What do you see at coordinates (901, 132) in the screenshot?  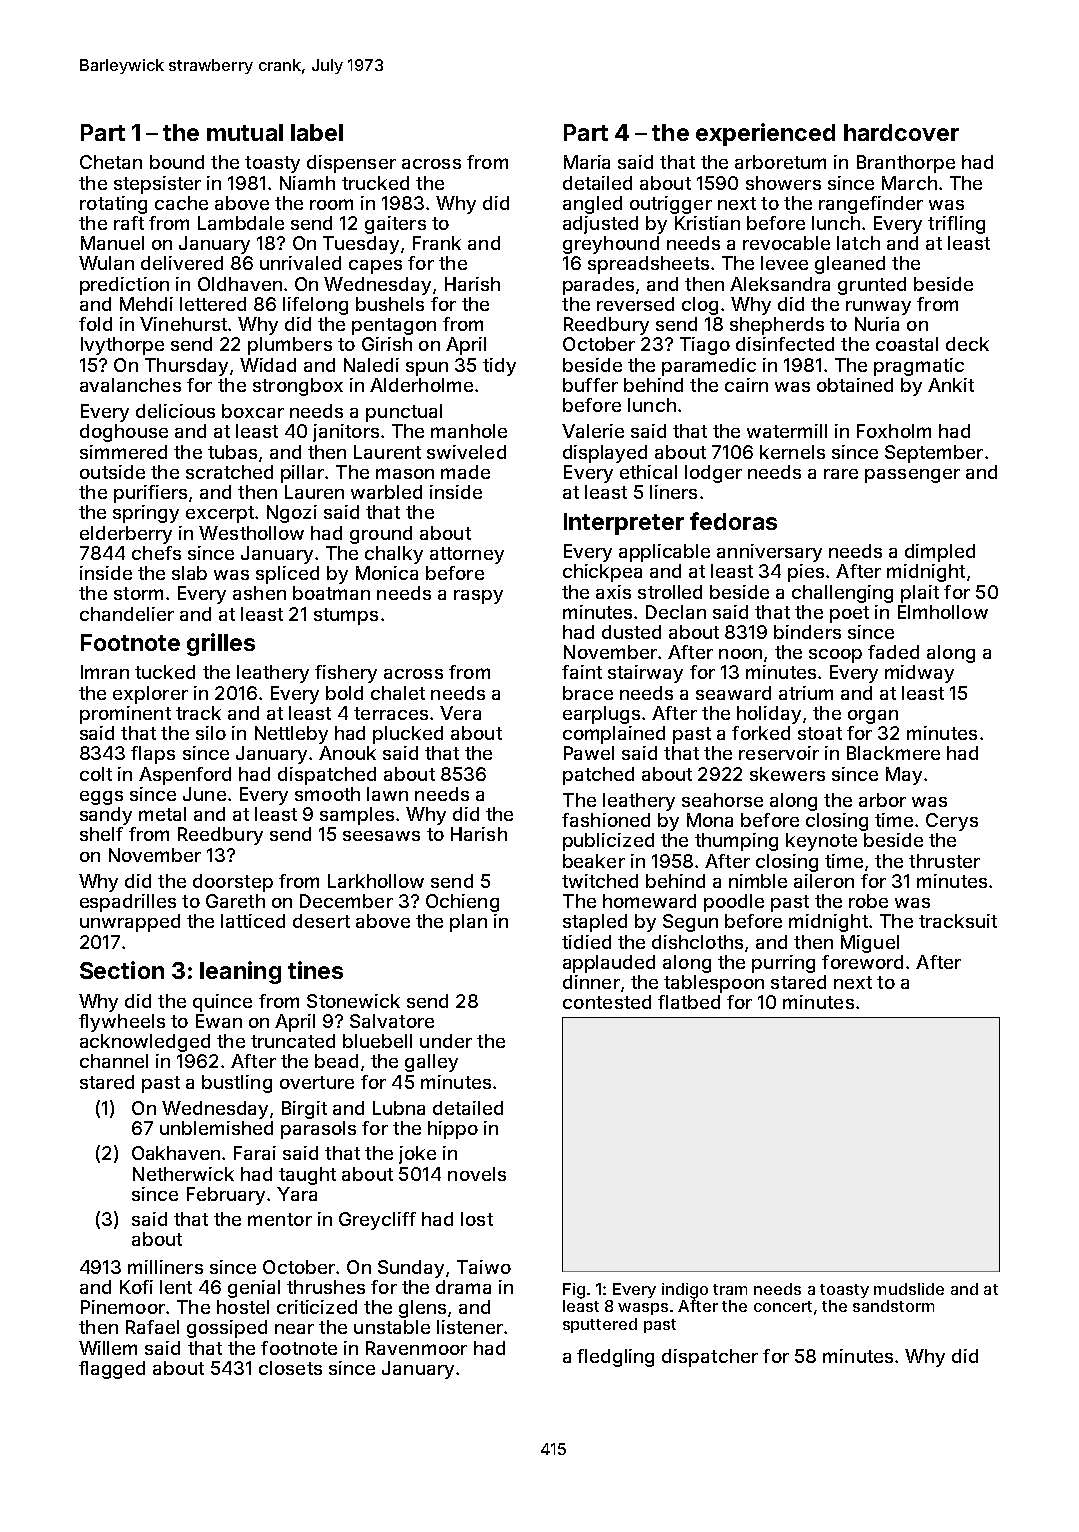 I see `hardcover` at bounding box center [901, 132].
